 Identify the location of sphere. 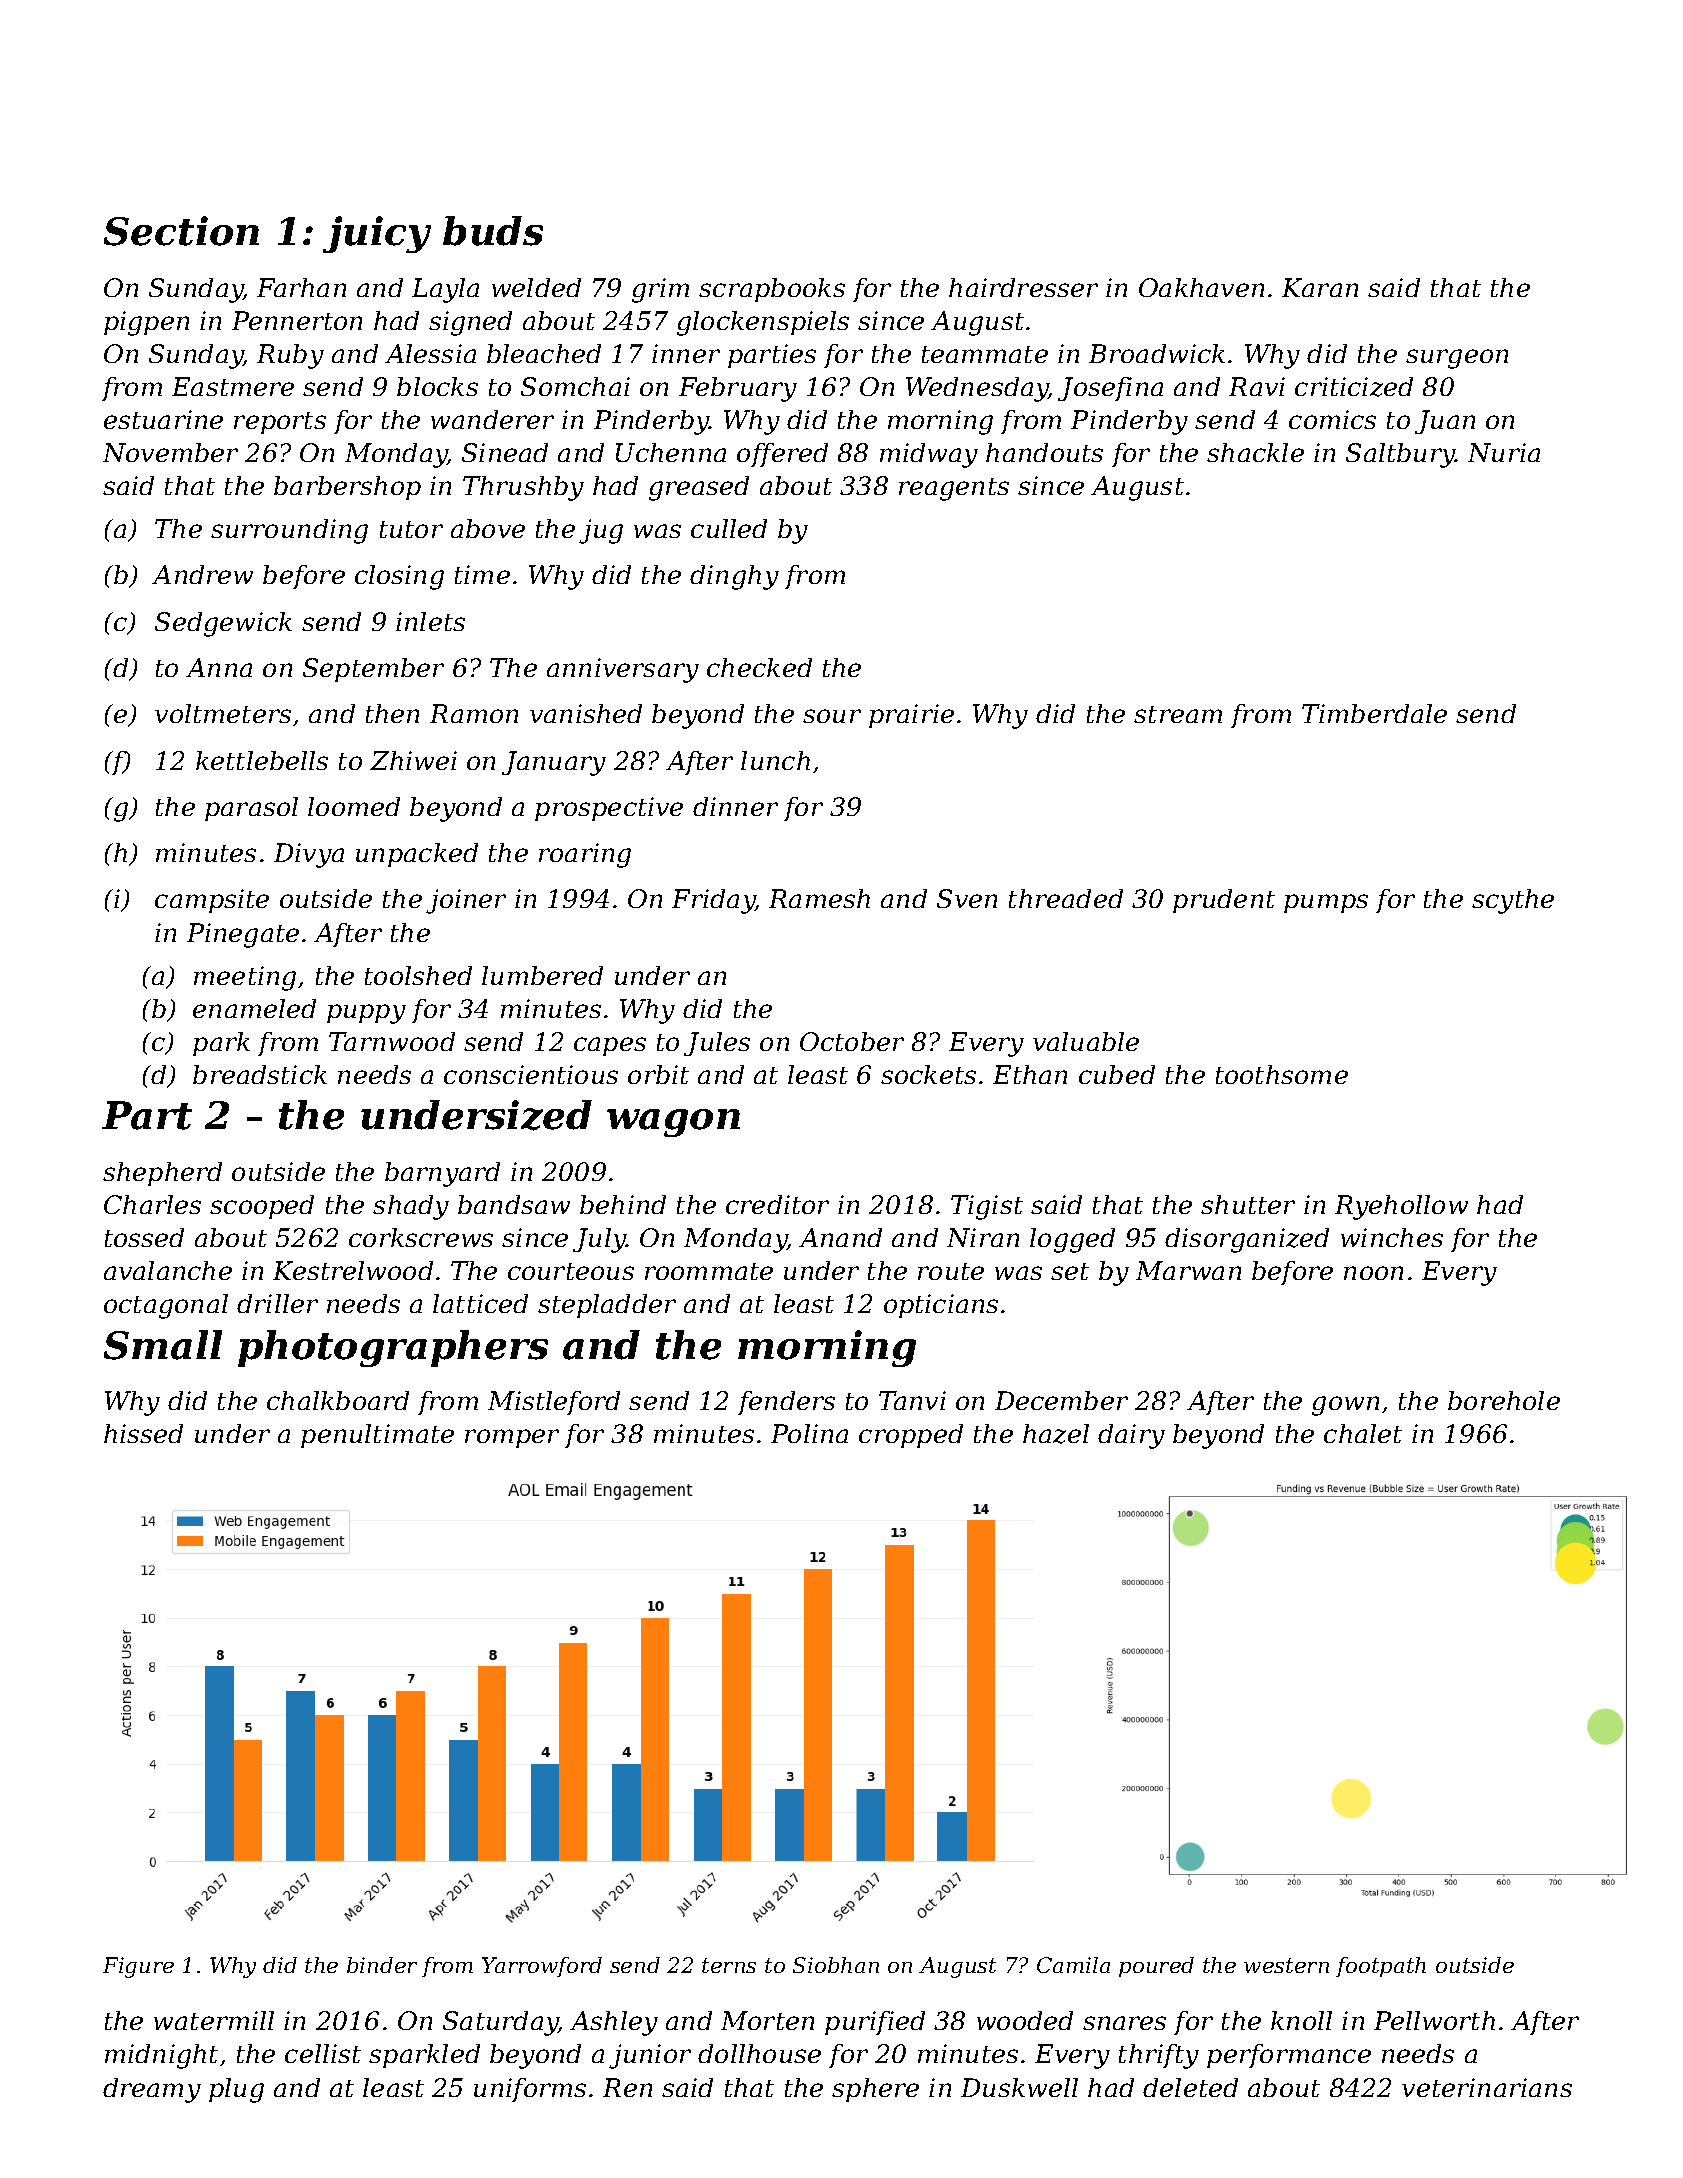
(875, 2090).
